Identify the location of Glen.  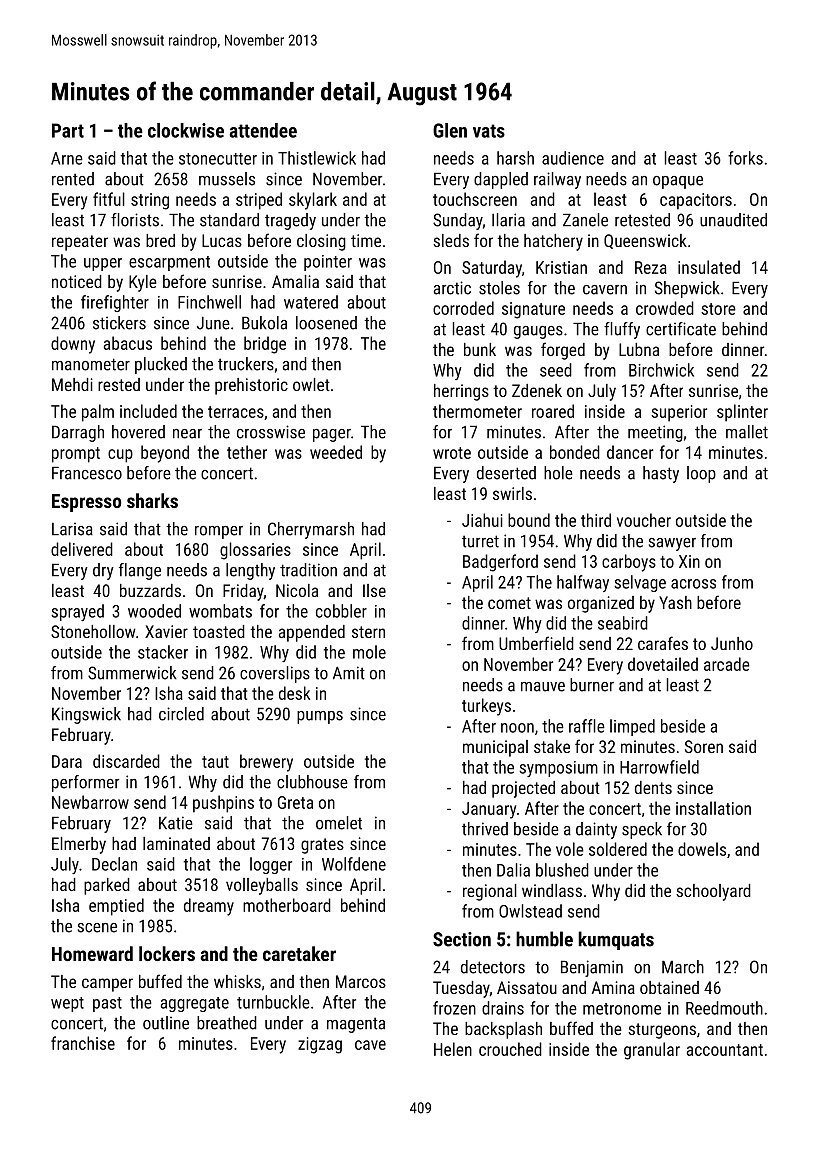
(450, 130).
